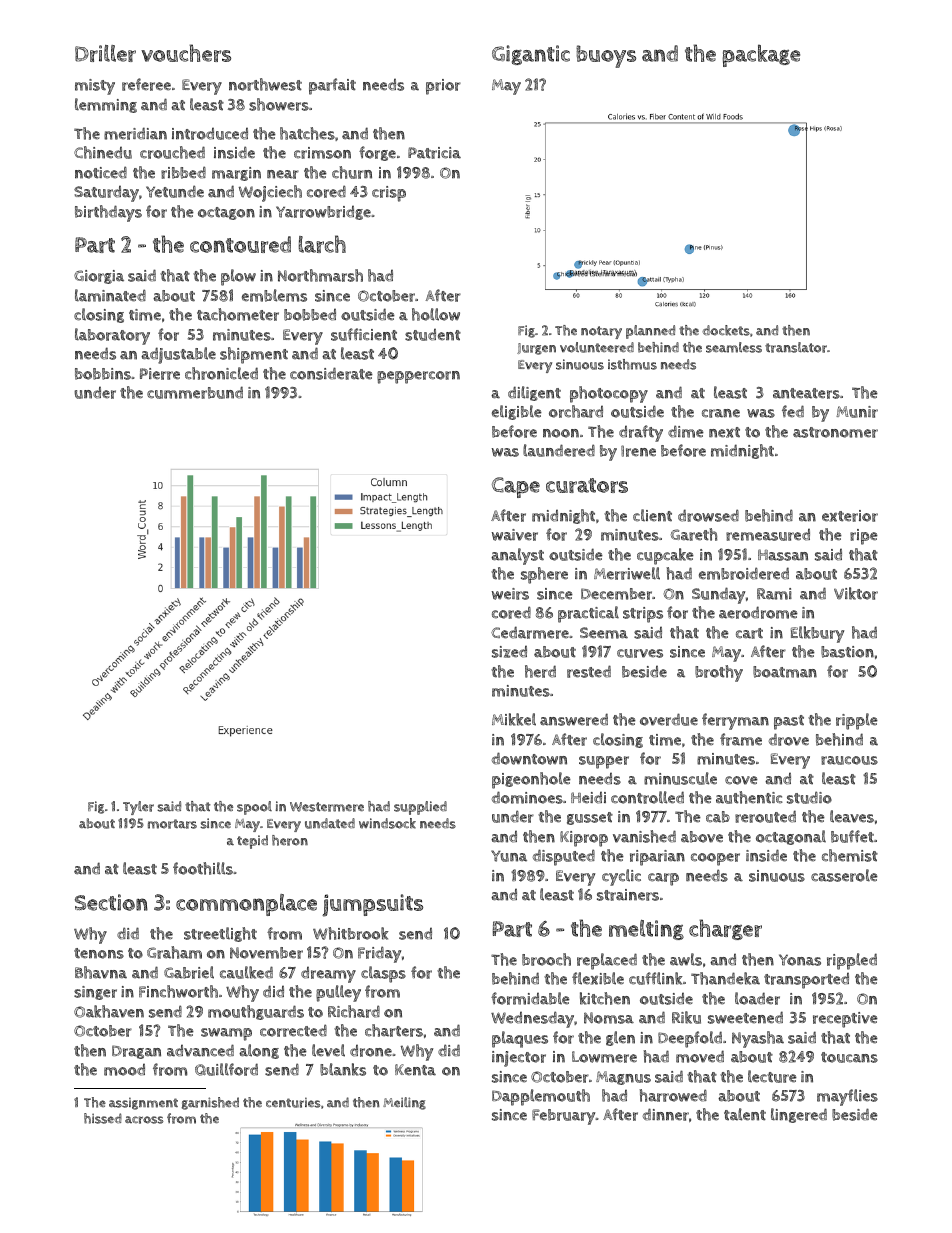 This image has height=1233, width=952. What do you see at coordinates (796, 347) in the image?
I see `translator` at bounding box center [796, 347].
